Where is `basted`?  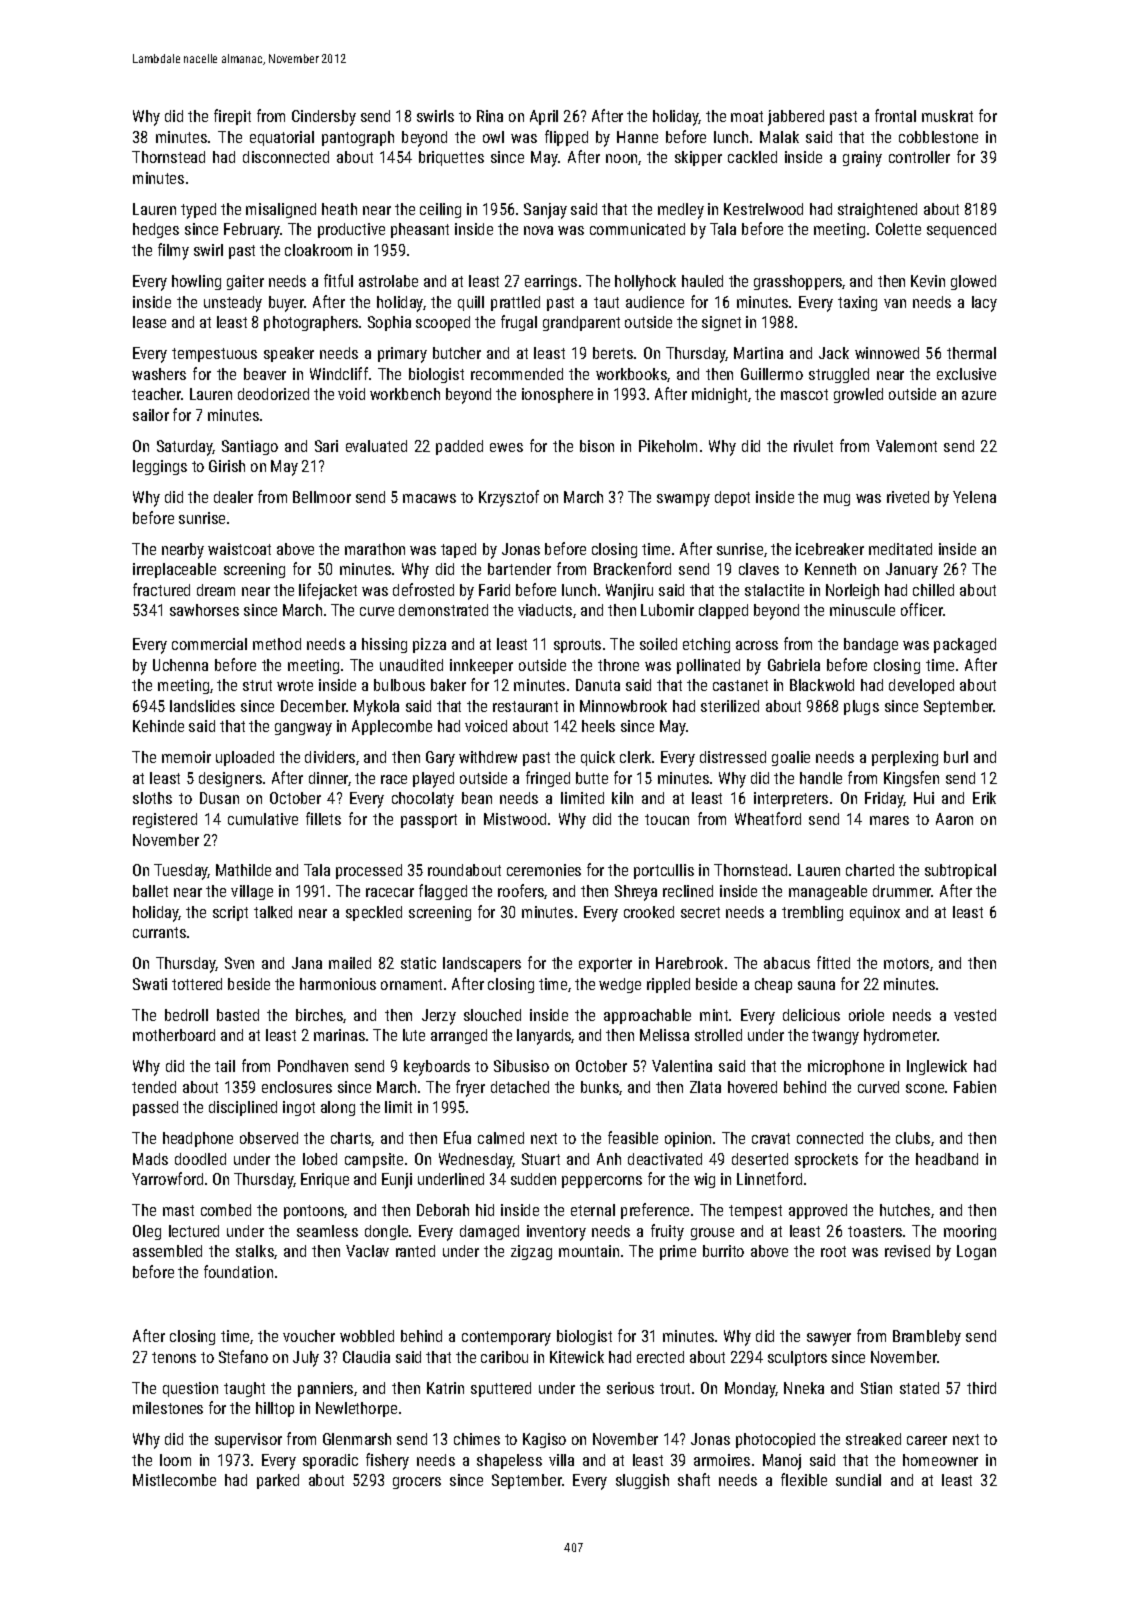
basted is located at coordinates (238, 1015).
